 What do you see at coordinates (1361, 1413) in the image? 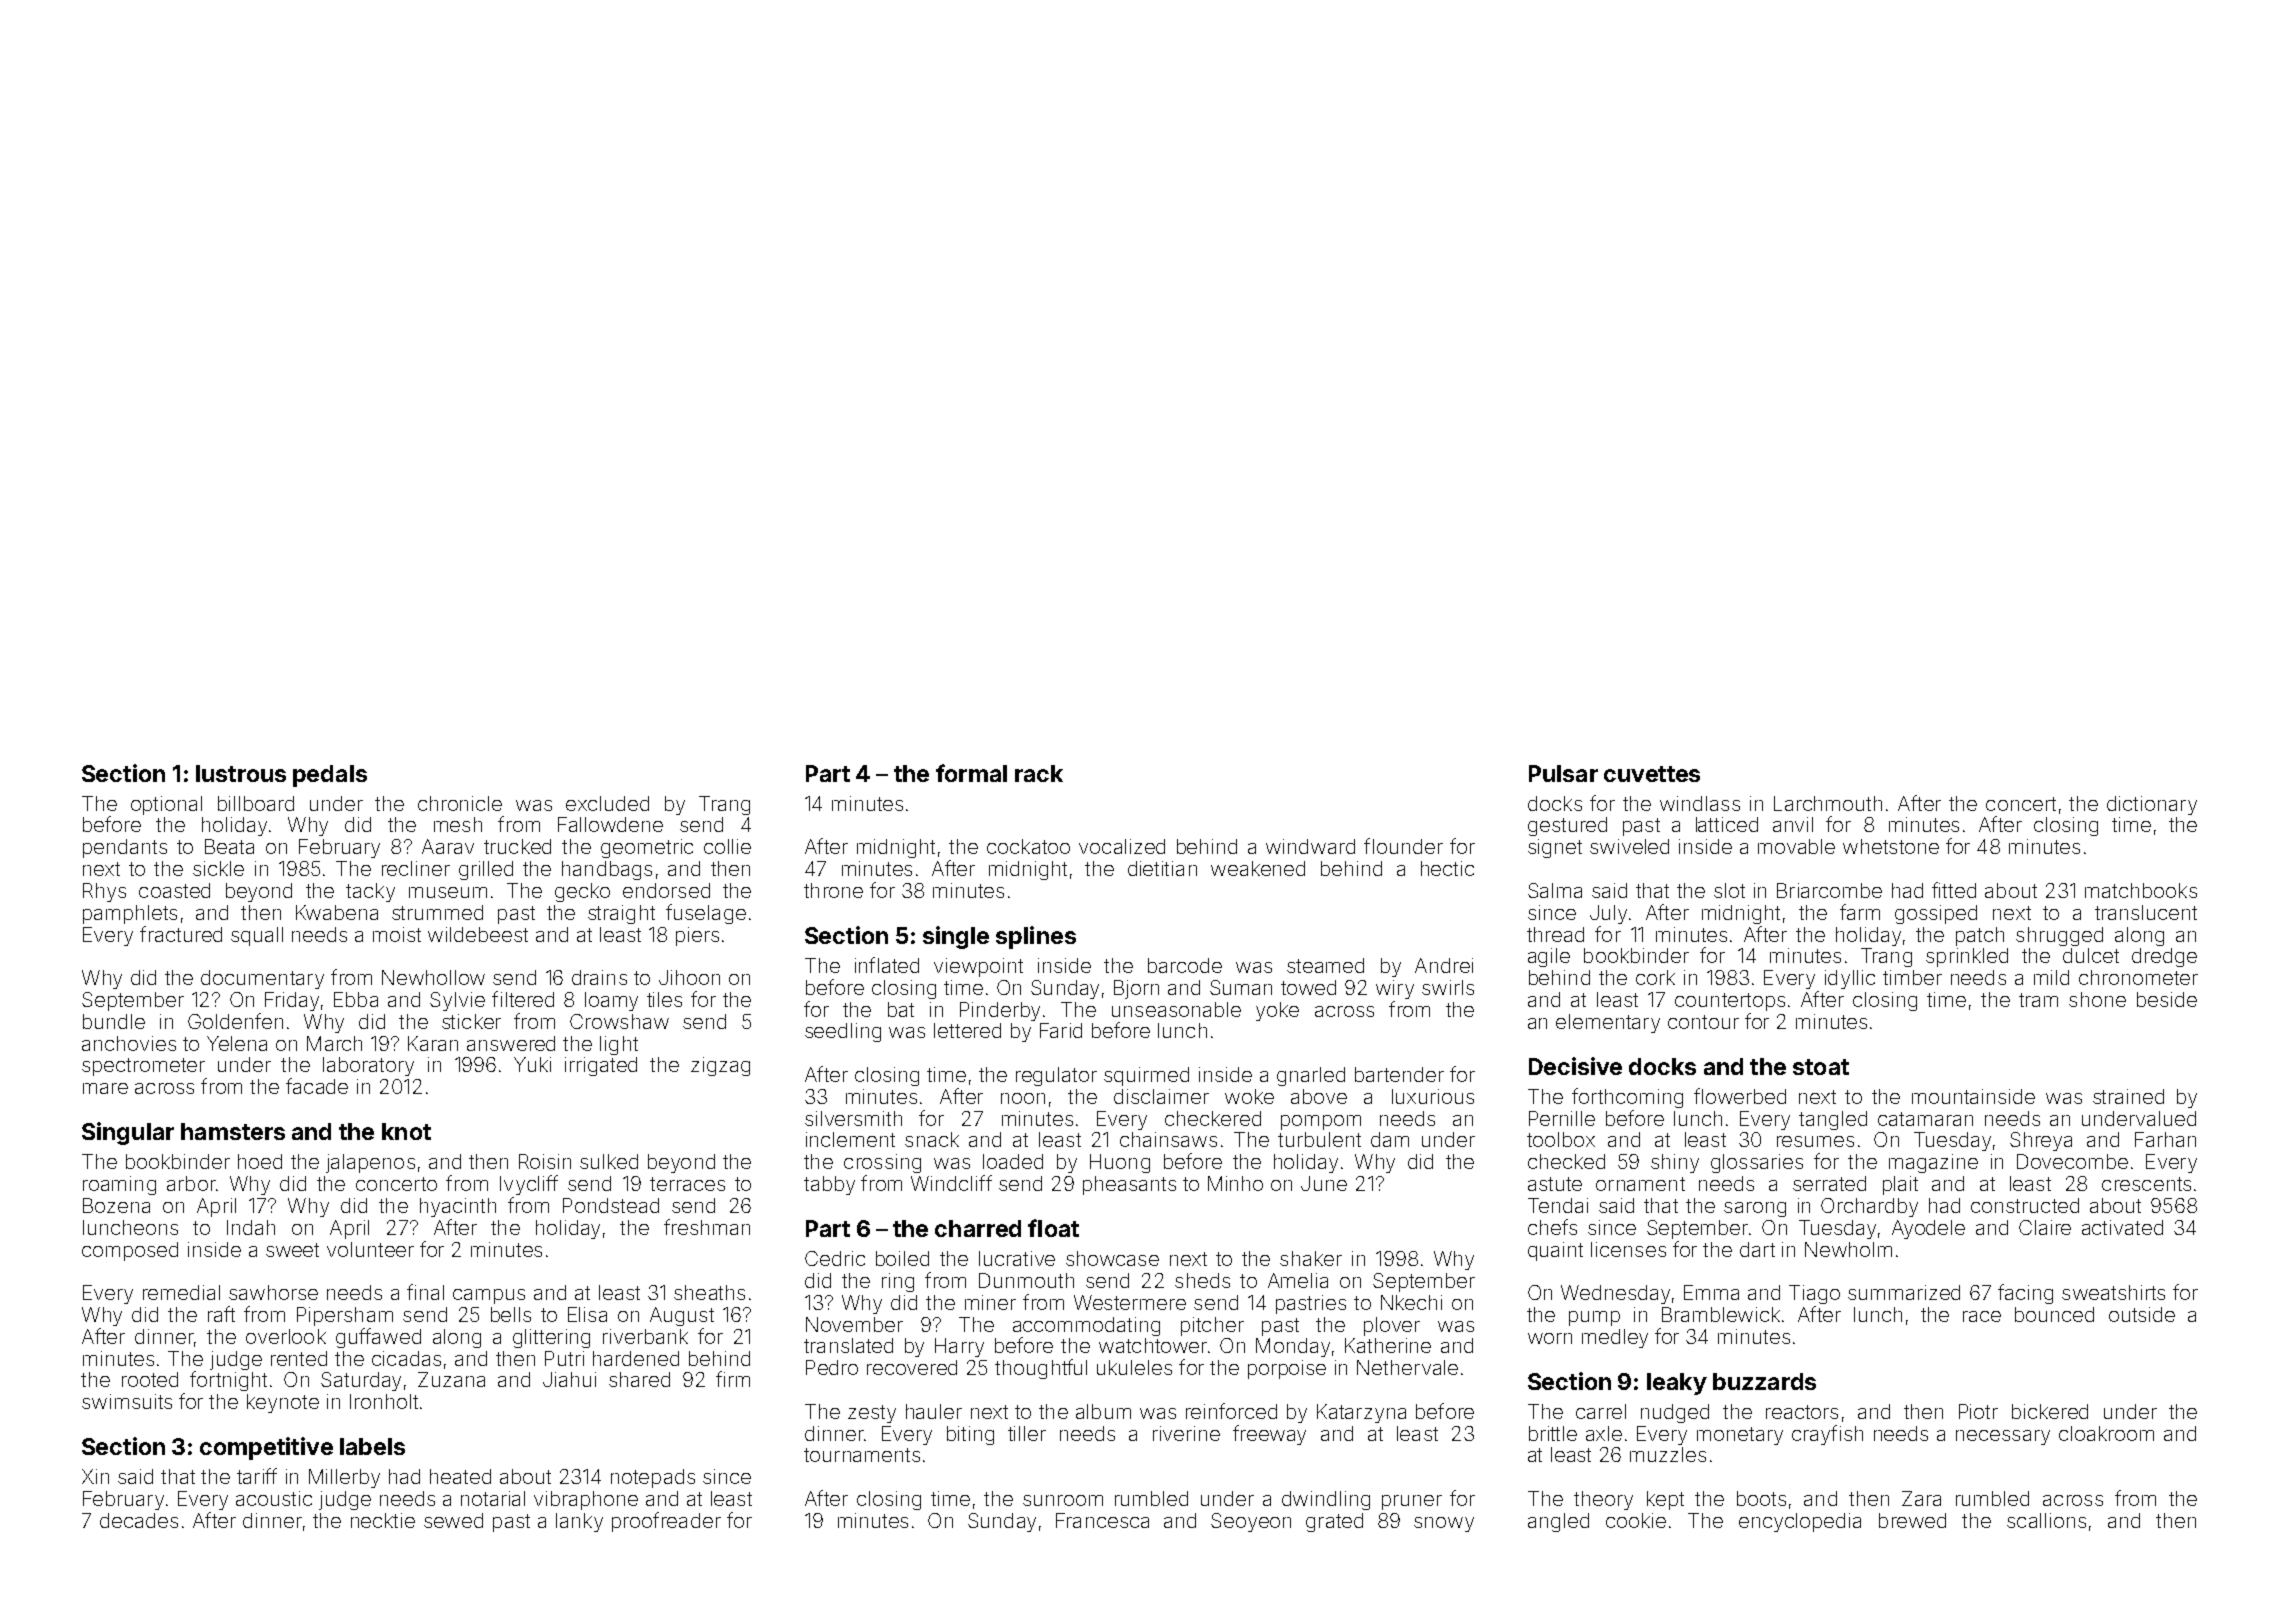
I see `Katarzyna` at bounding box center [1361, 1413].
